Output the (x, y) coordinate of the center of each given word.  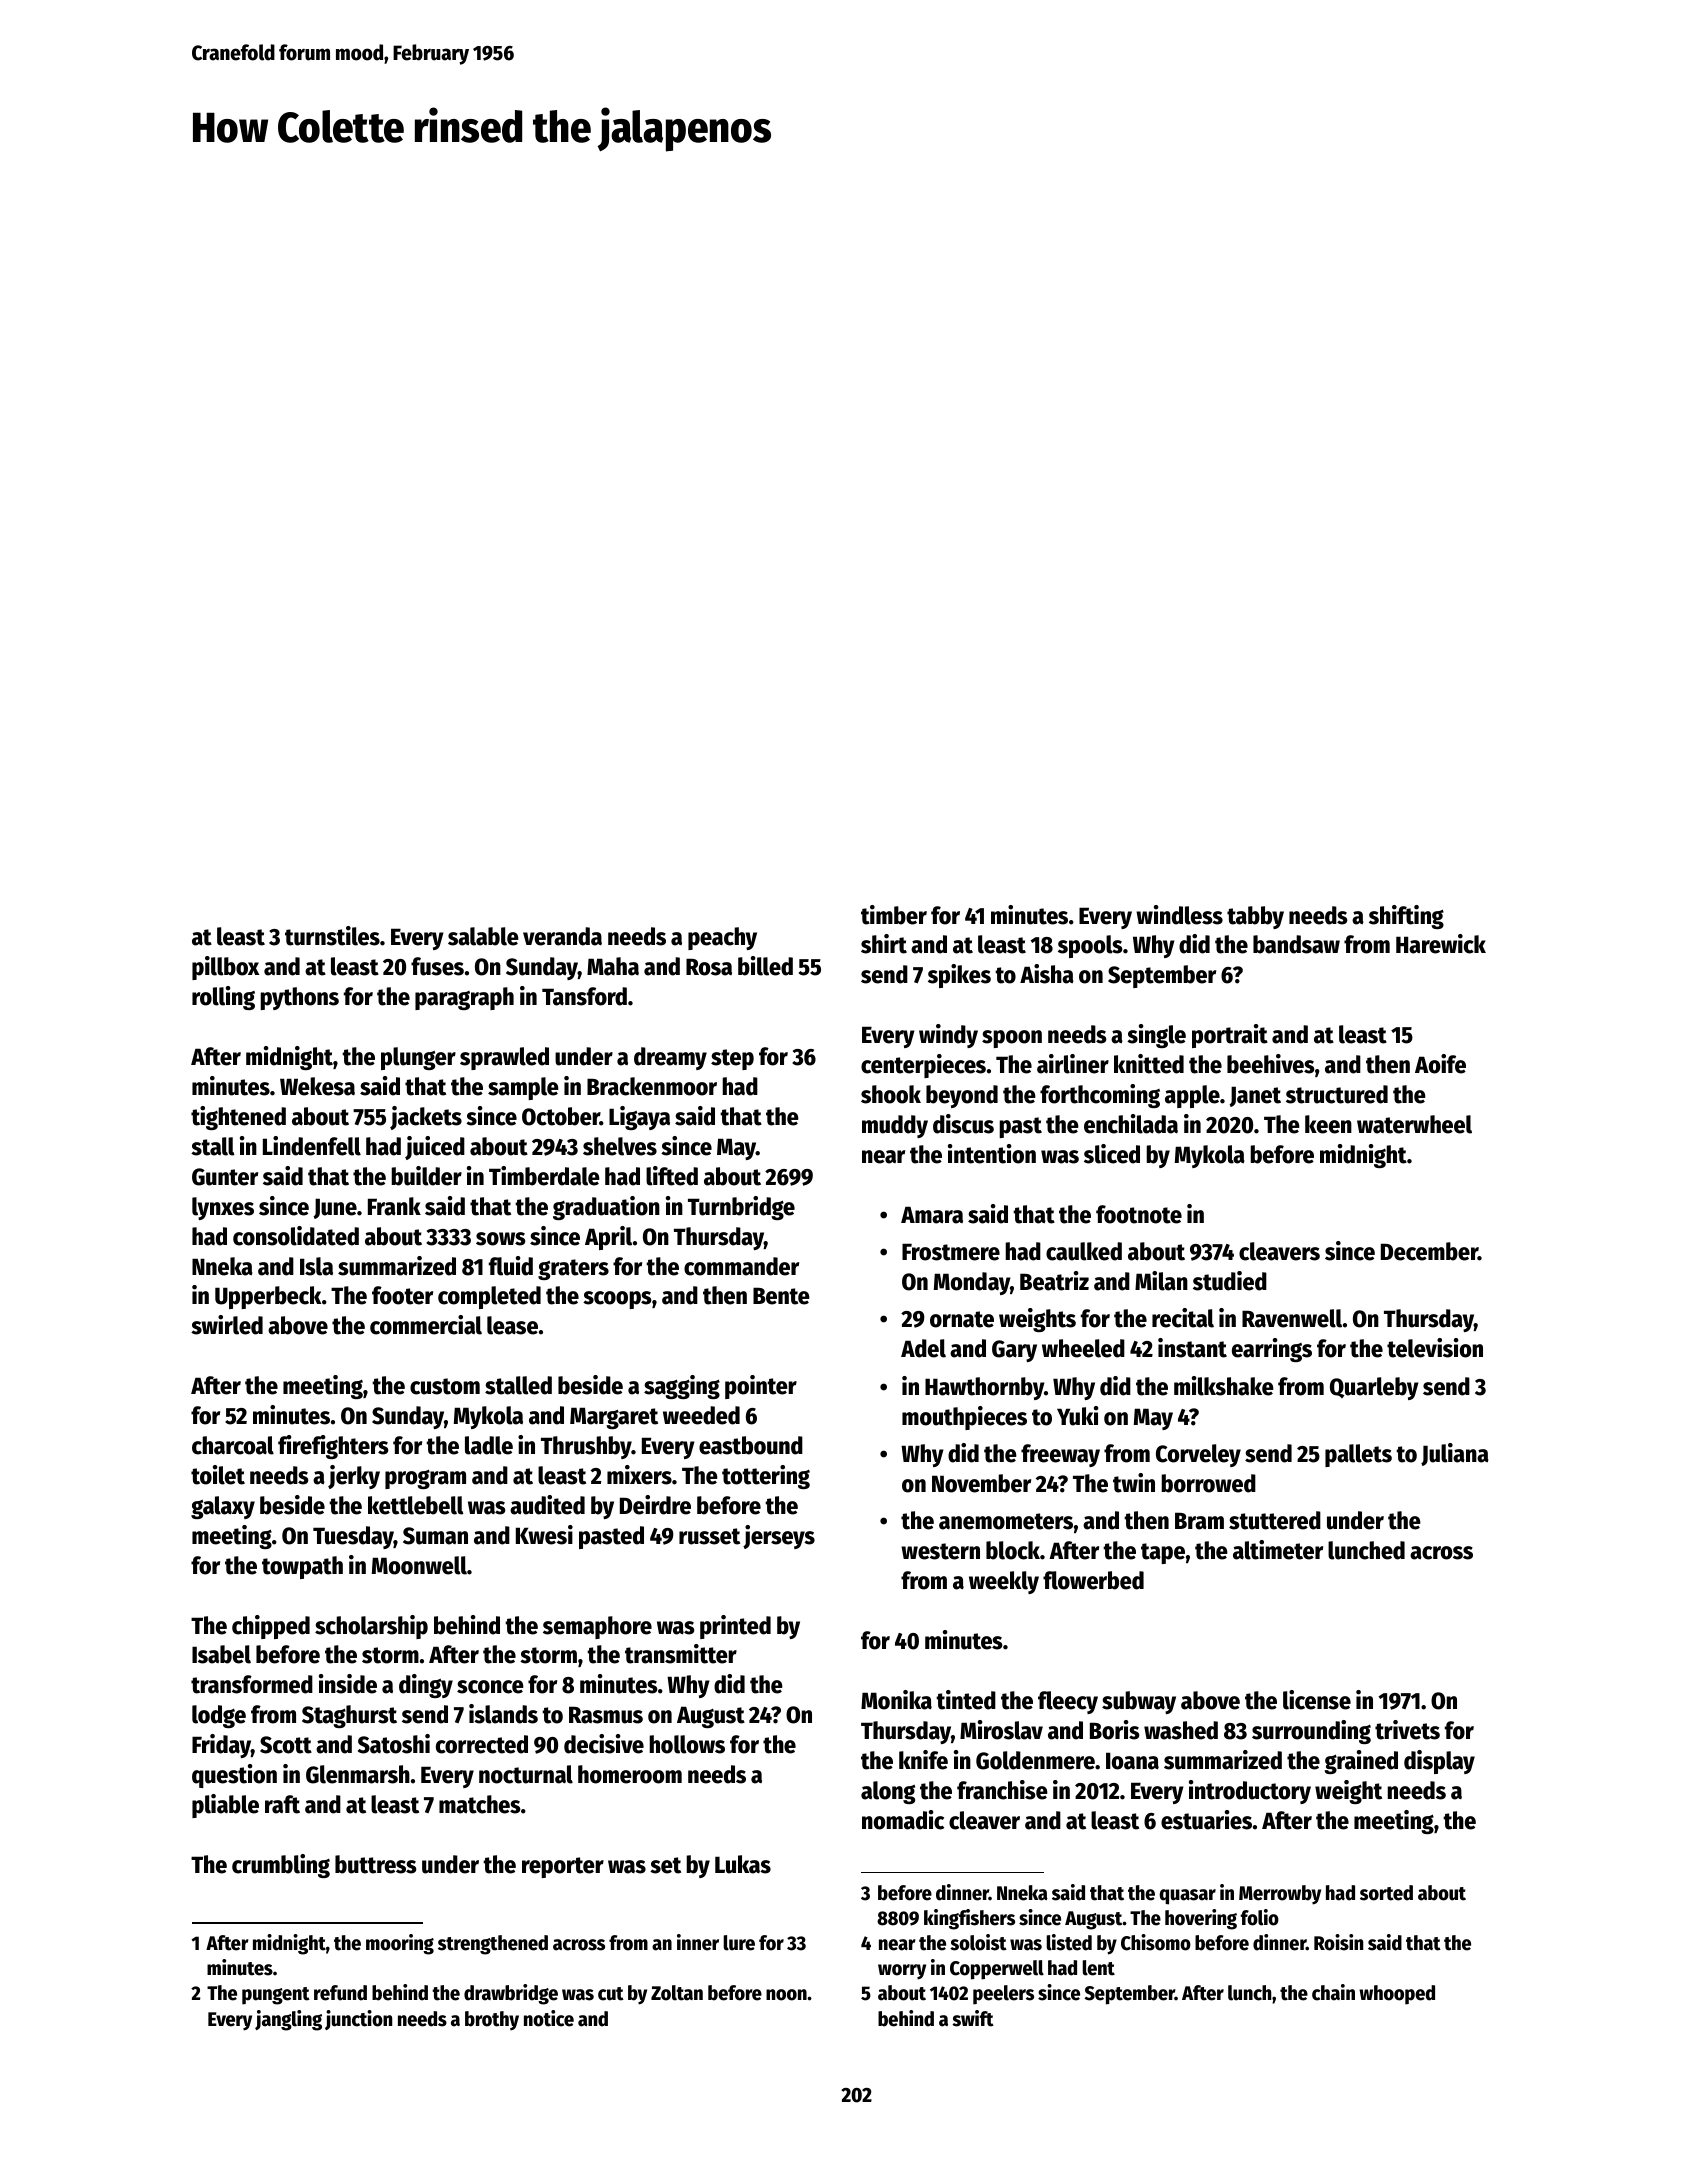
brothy (492, 2020)
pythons (299, 998)
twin (1134, 1483)
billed (765, 966)
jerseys (779, 1537)
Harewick (1441, 944)
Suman (435, 1536)
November (981, 1483)
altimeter (1278, 1550)
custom (445, 1386)
